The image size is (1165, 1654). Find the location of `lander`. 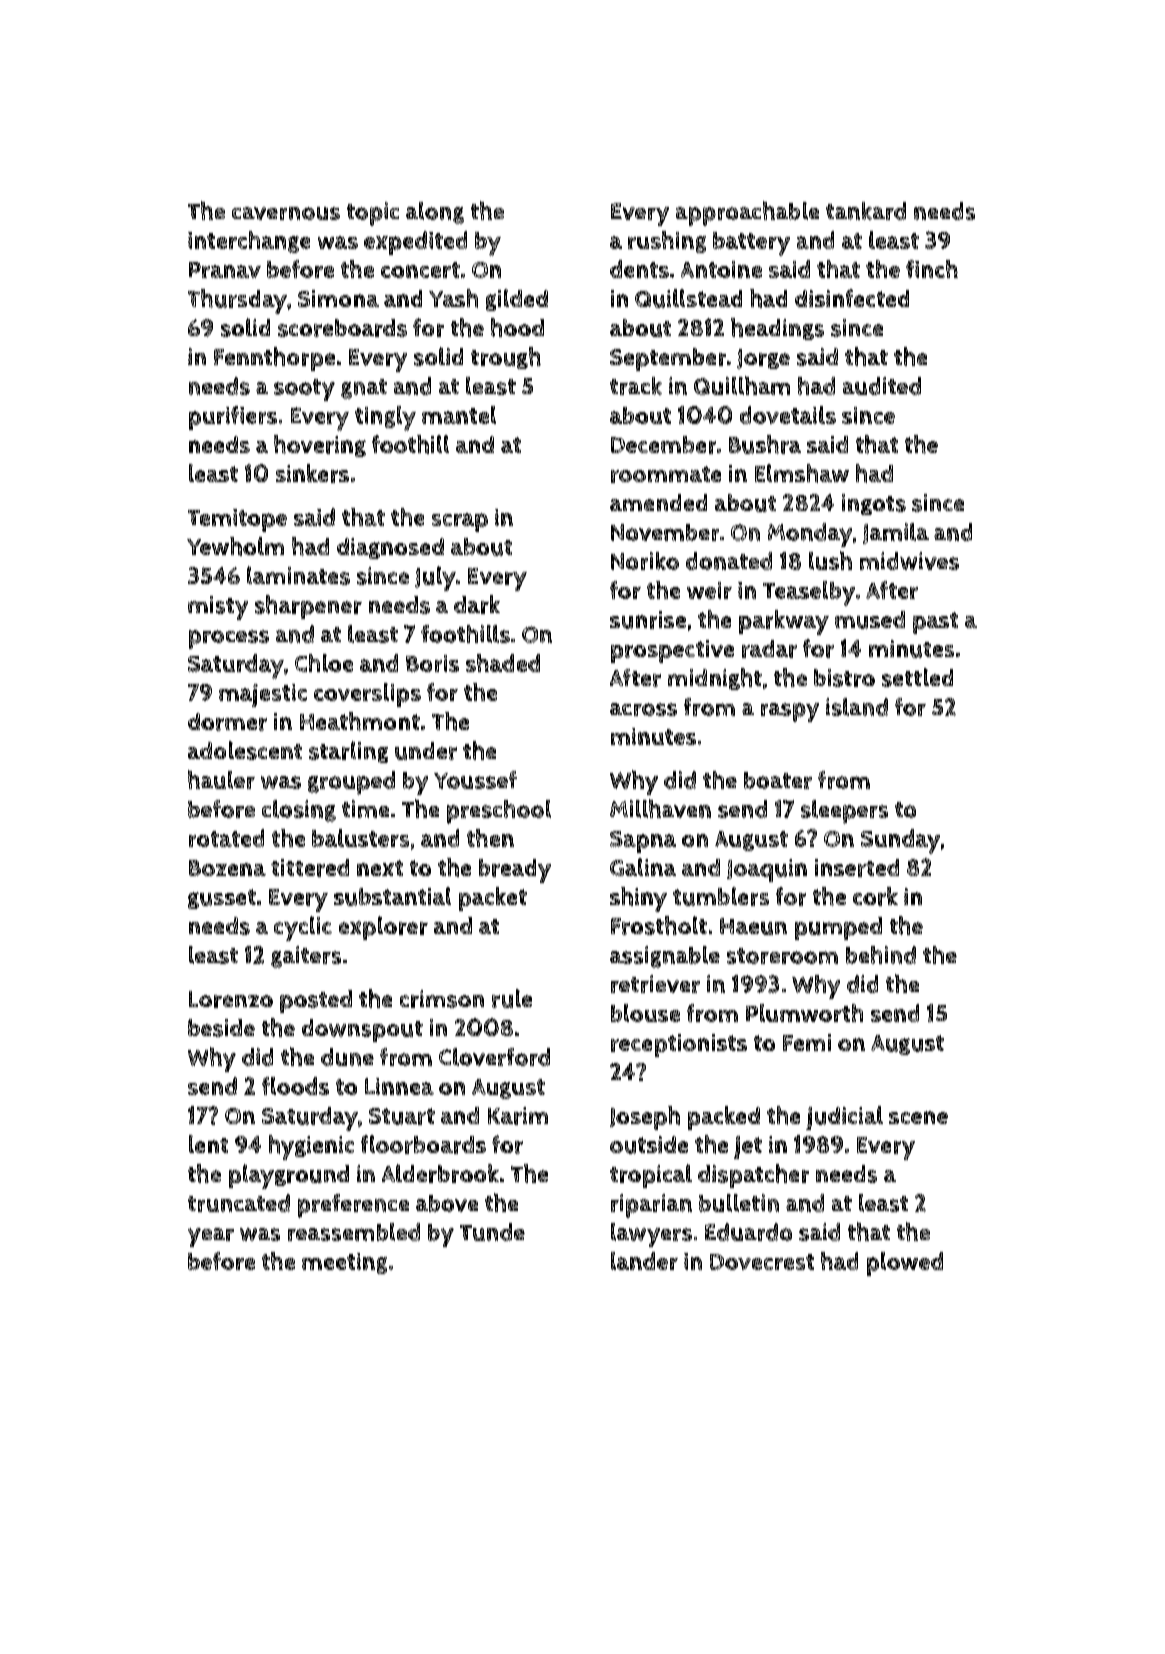

lander is located at coordinates (644, 1261).
